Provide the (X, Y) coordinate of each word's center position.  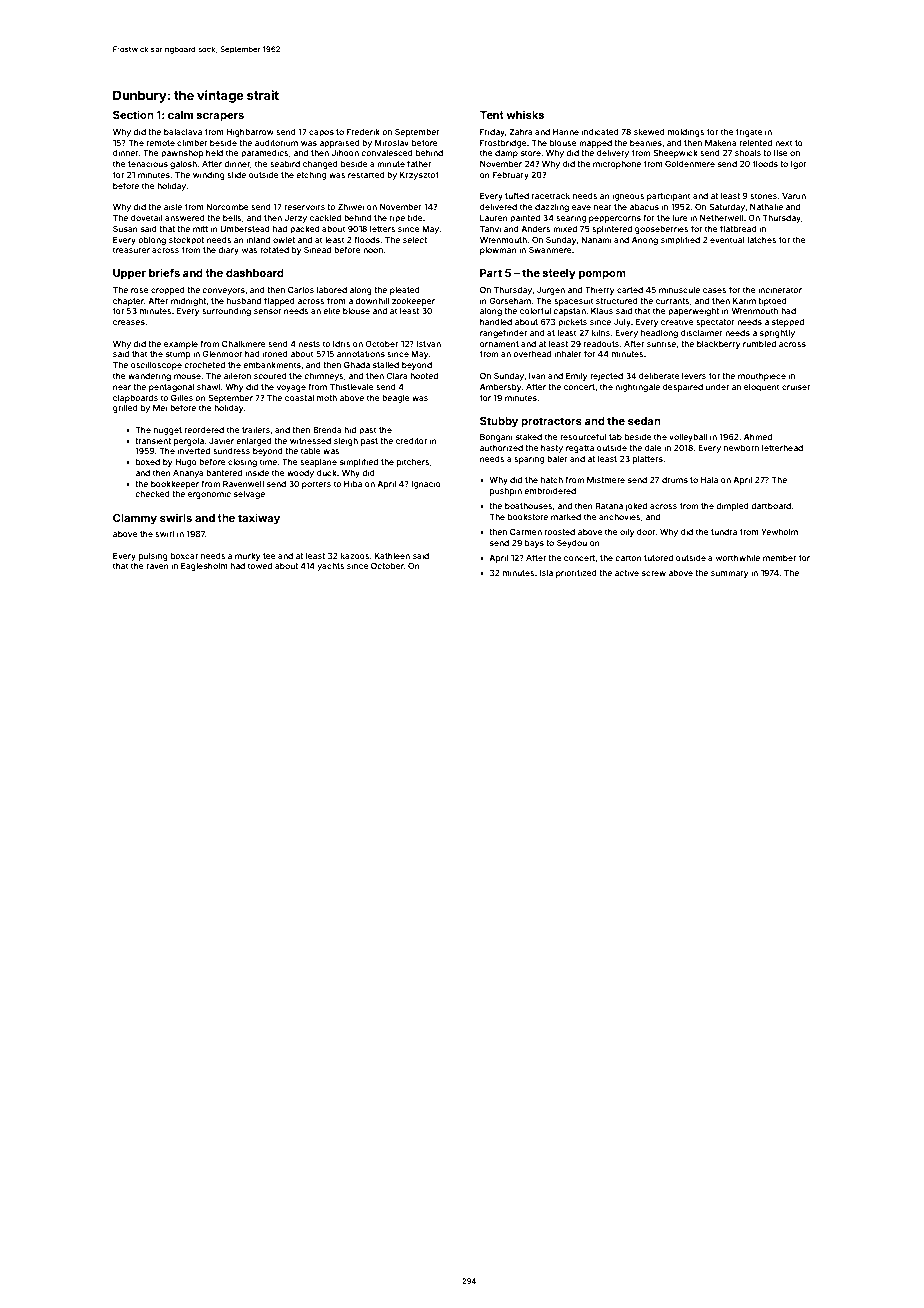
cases (714, 290)
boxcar (184, 556)
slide (236, 175)
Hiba (353, 483)
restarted (366, 175)
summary (729, 574)
